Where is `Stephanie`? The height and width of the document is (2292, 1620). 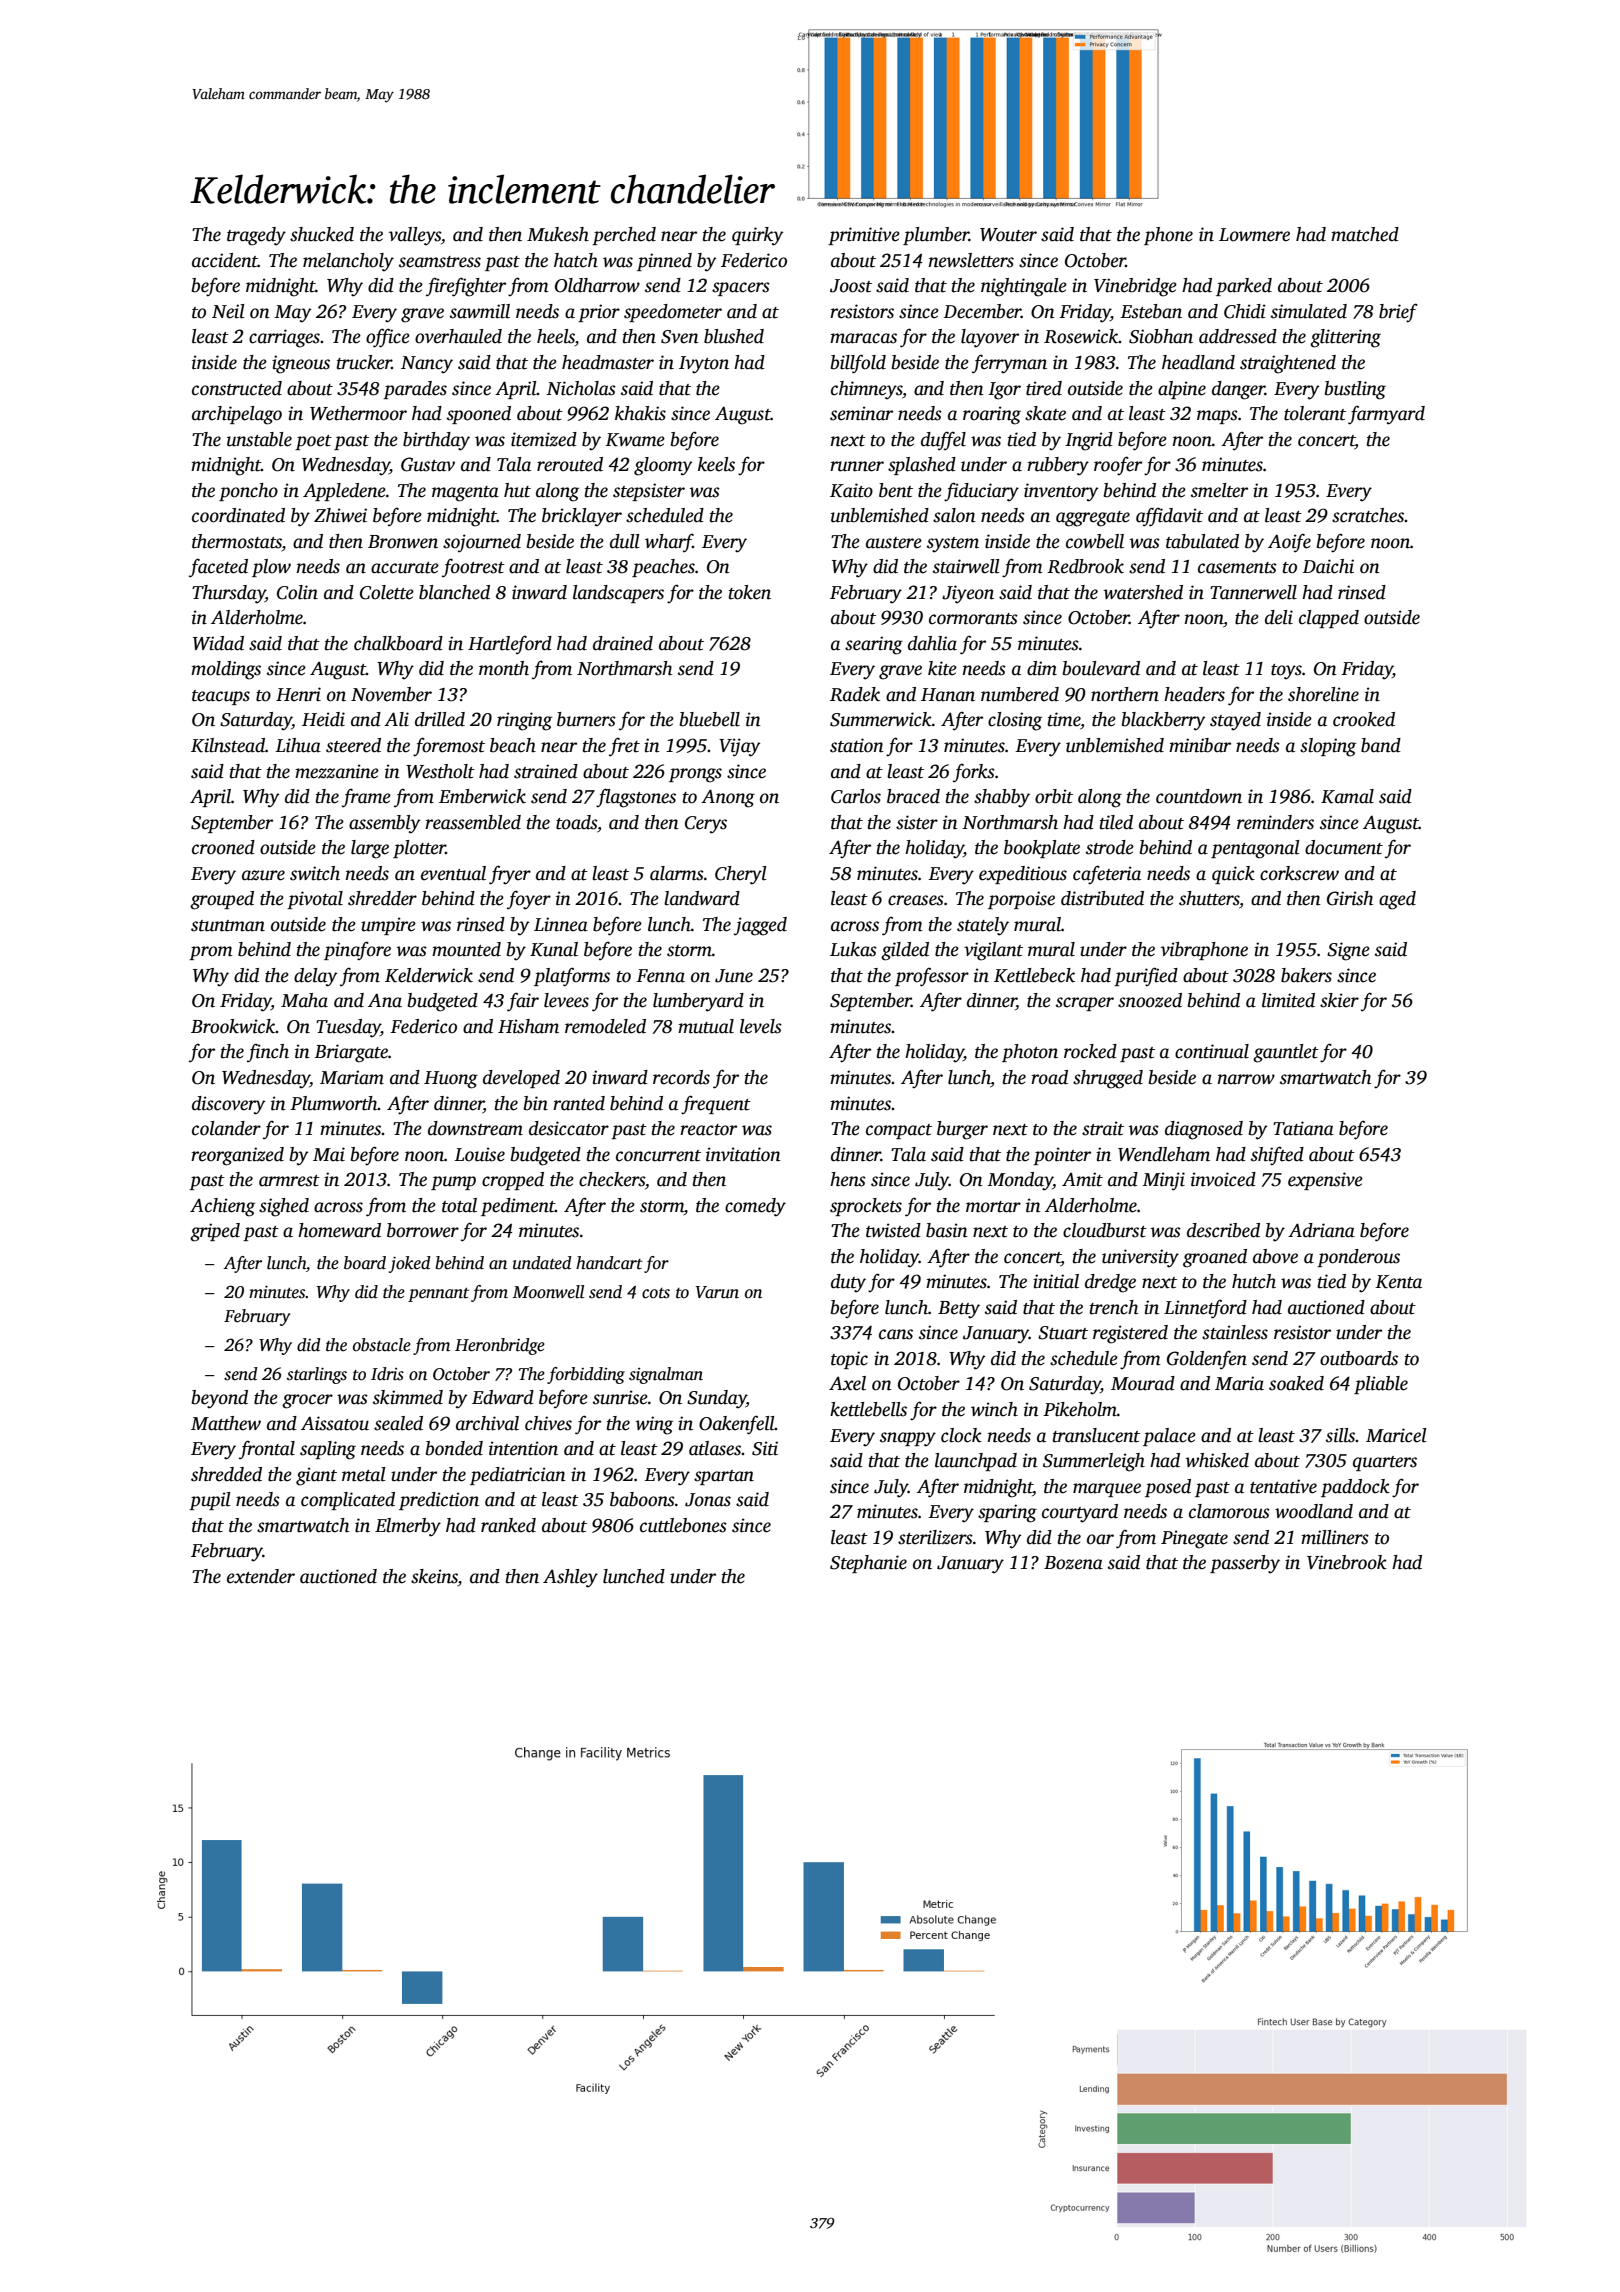
Stephanie is located at coordinates (868, 1564).
